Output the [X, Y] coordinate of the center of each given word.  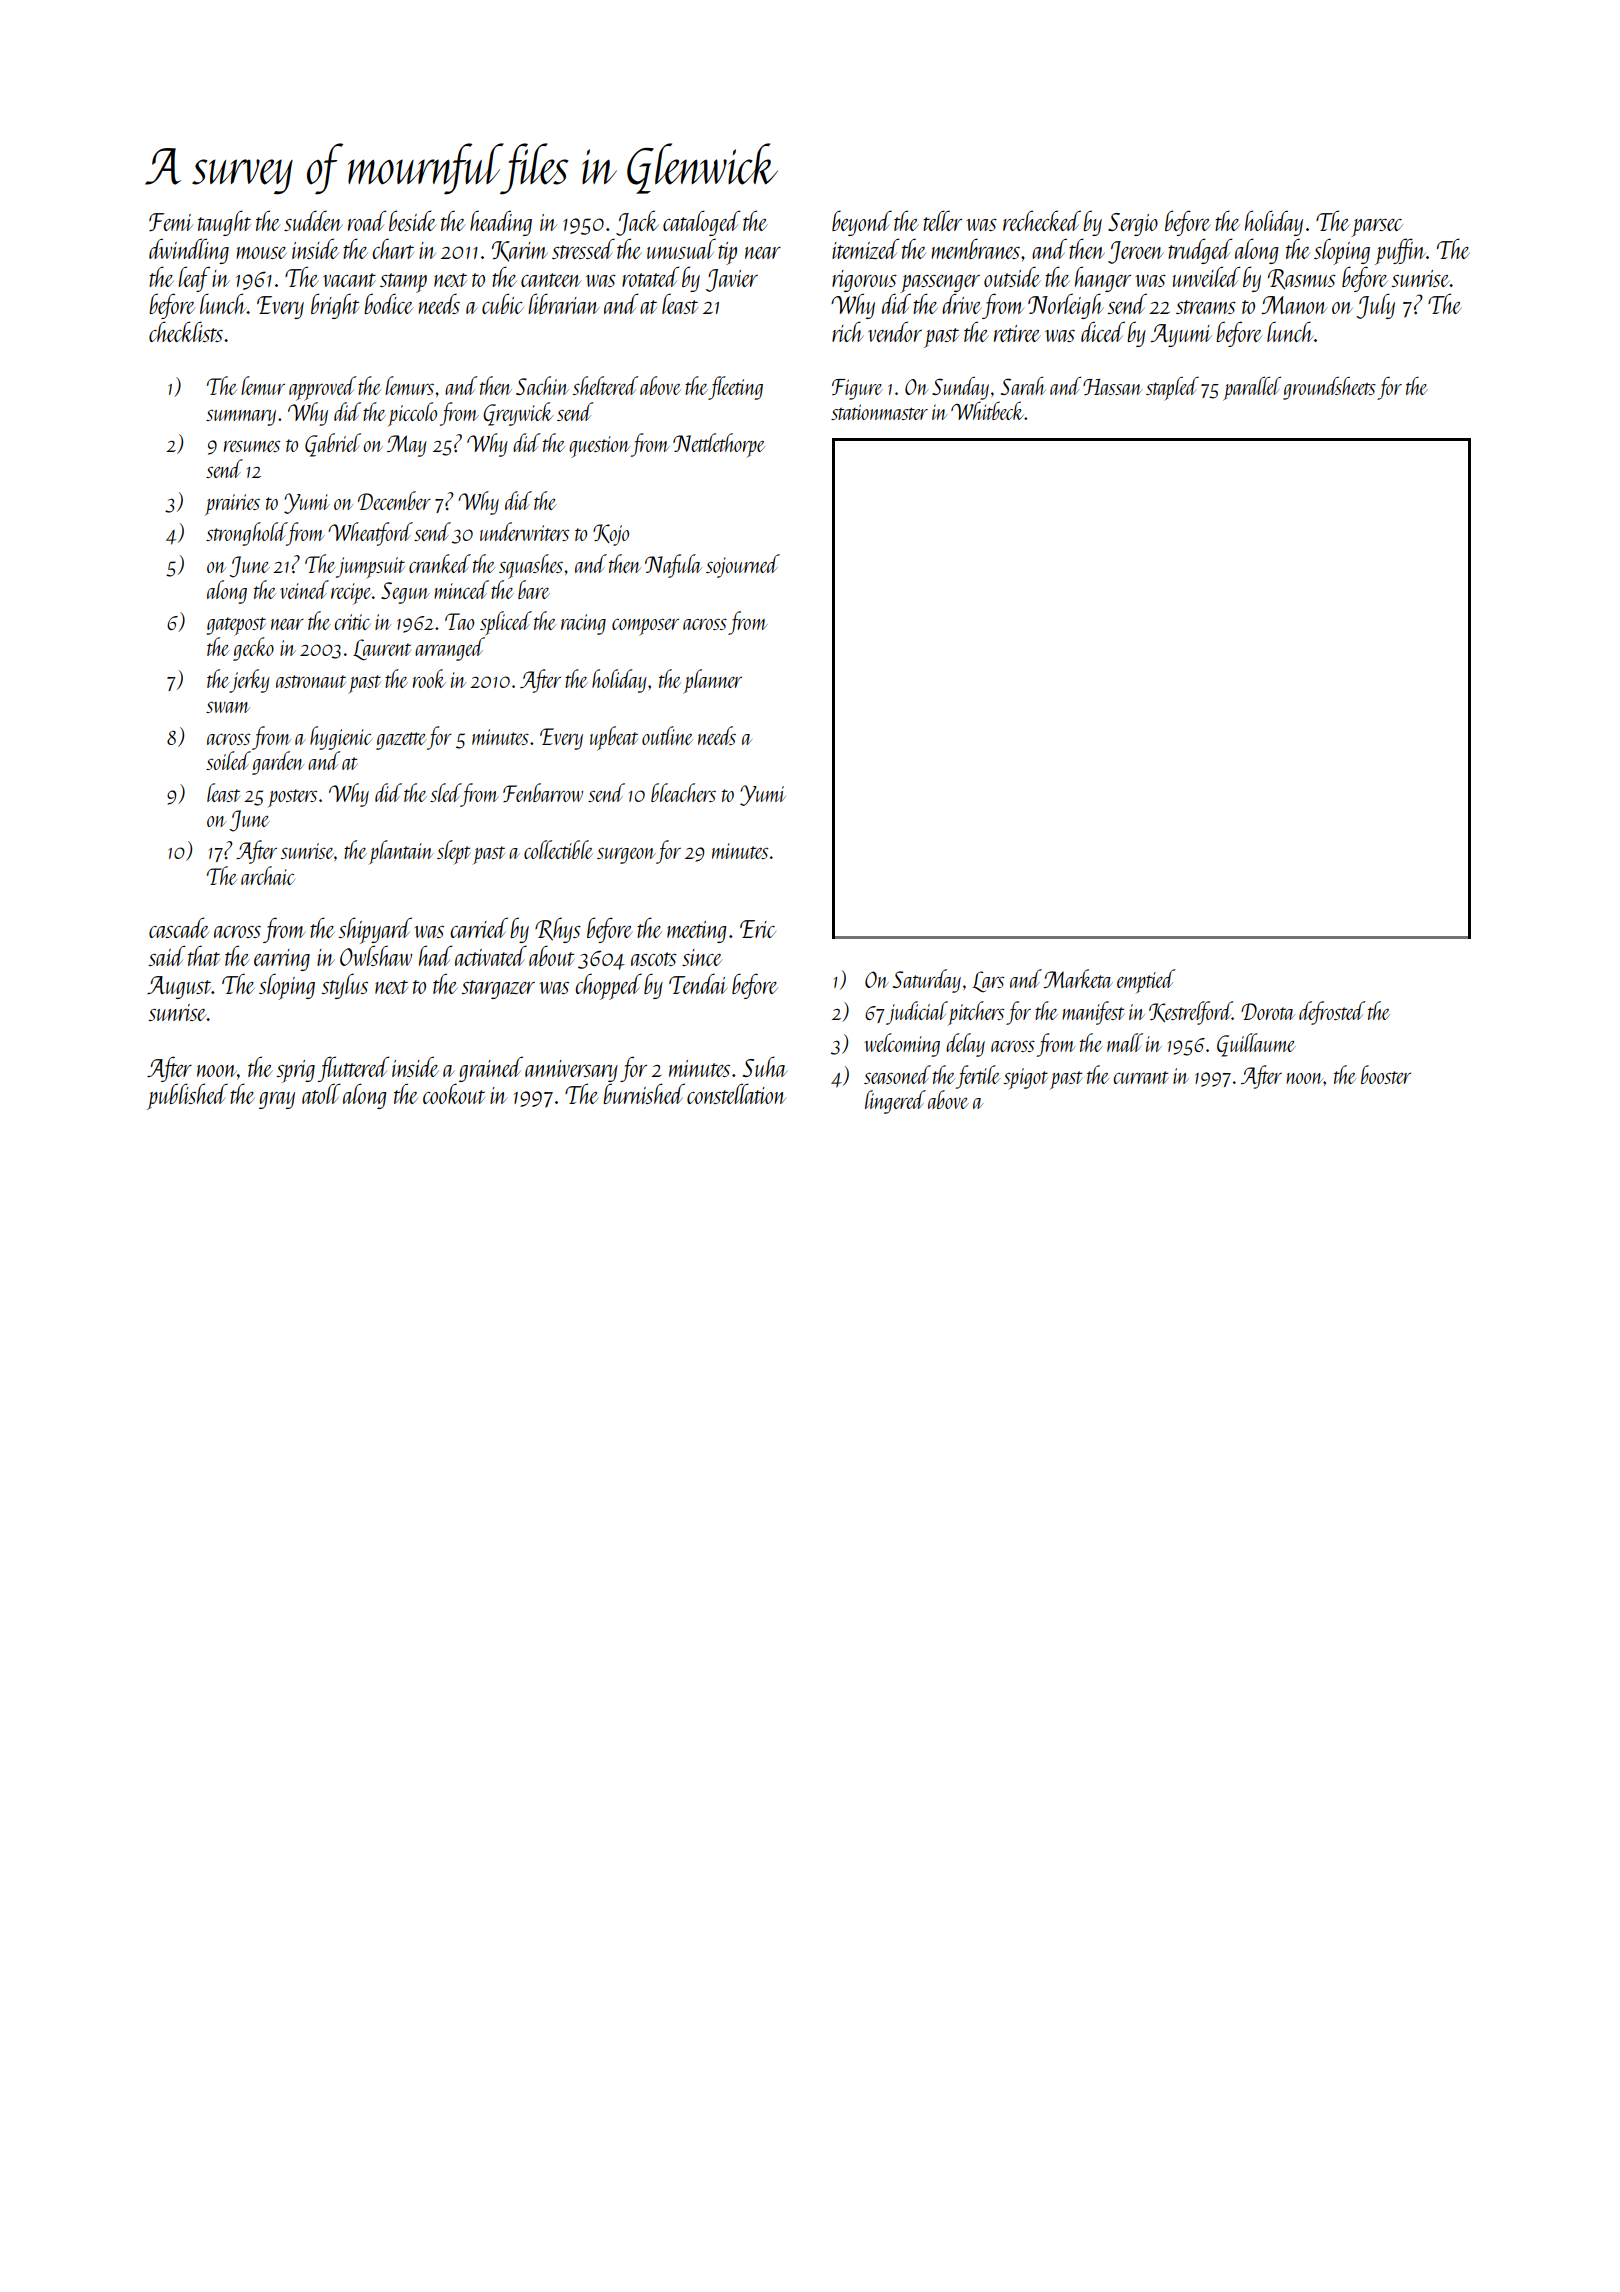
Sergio [1133, 224]
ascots [654, 959]
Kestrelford [1190, 1013]
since [702, 957]
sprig [295, 1071]
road [367, 220]
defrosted [1332, 1013]
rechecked [1042, 220]
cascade [179, 927]
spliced [506, 623]
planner [712, 681]
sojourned [743, 566]
